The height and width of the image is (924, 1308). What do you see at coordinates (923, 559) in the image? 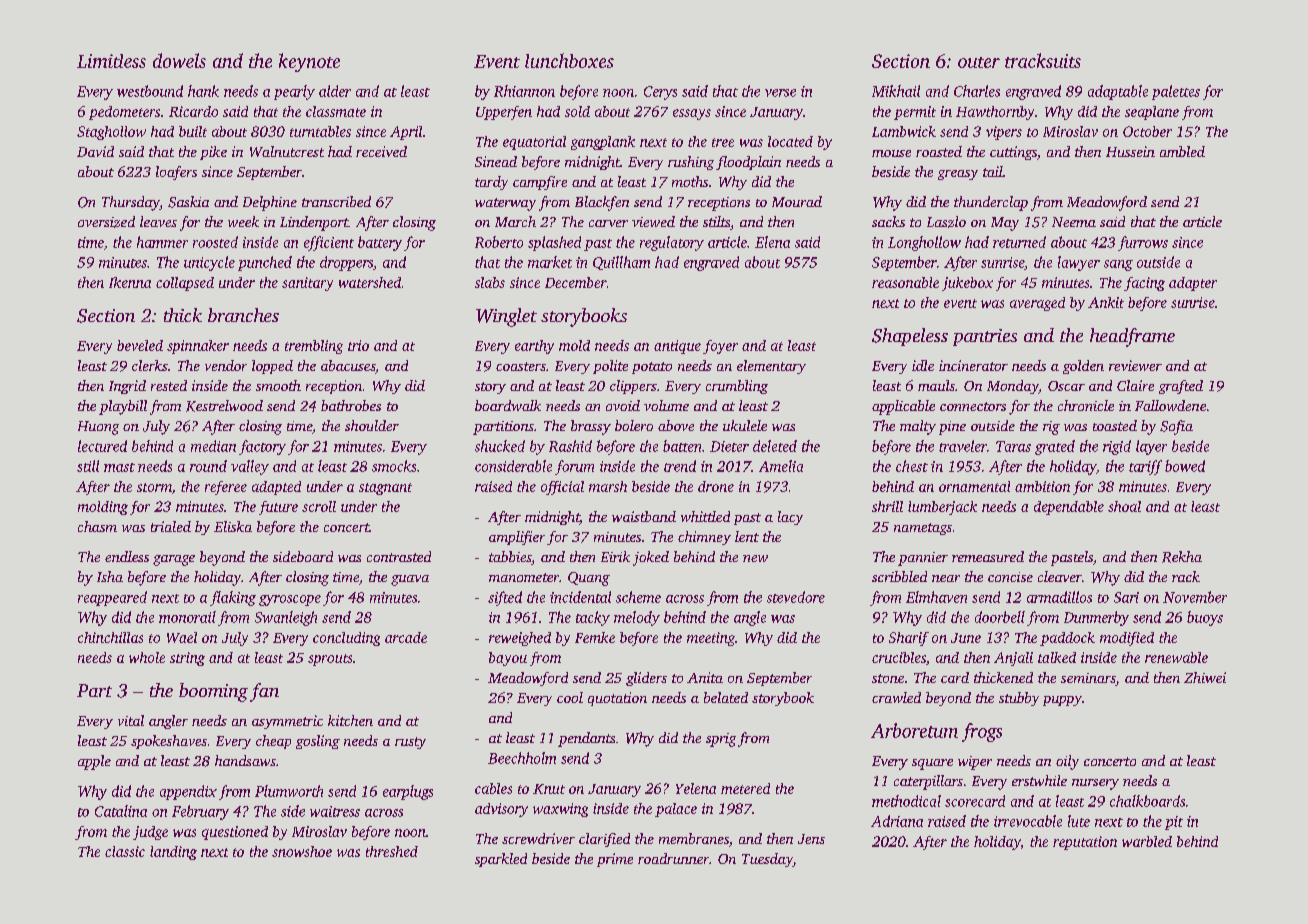
I see `pannier` at bounding box center [923, 559].
